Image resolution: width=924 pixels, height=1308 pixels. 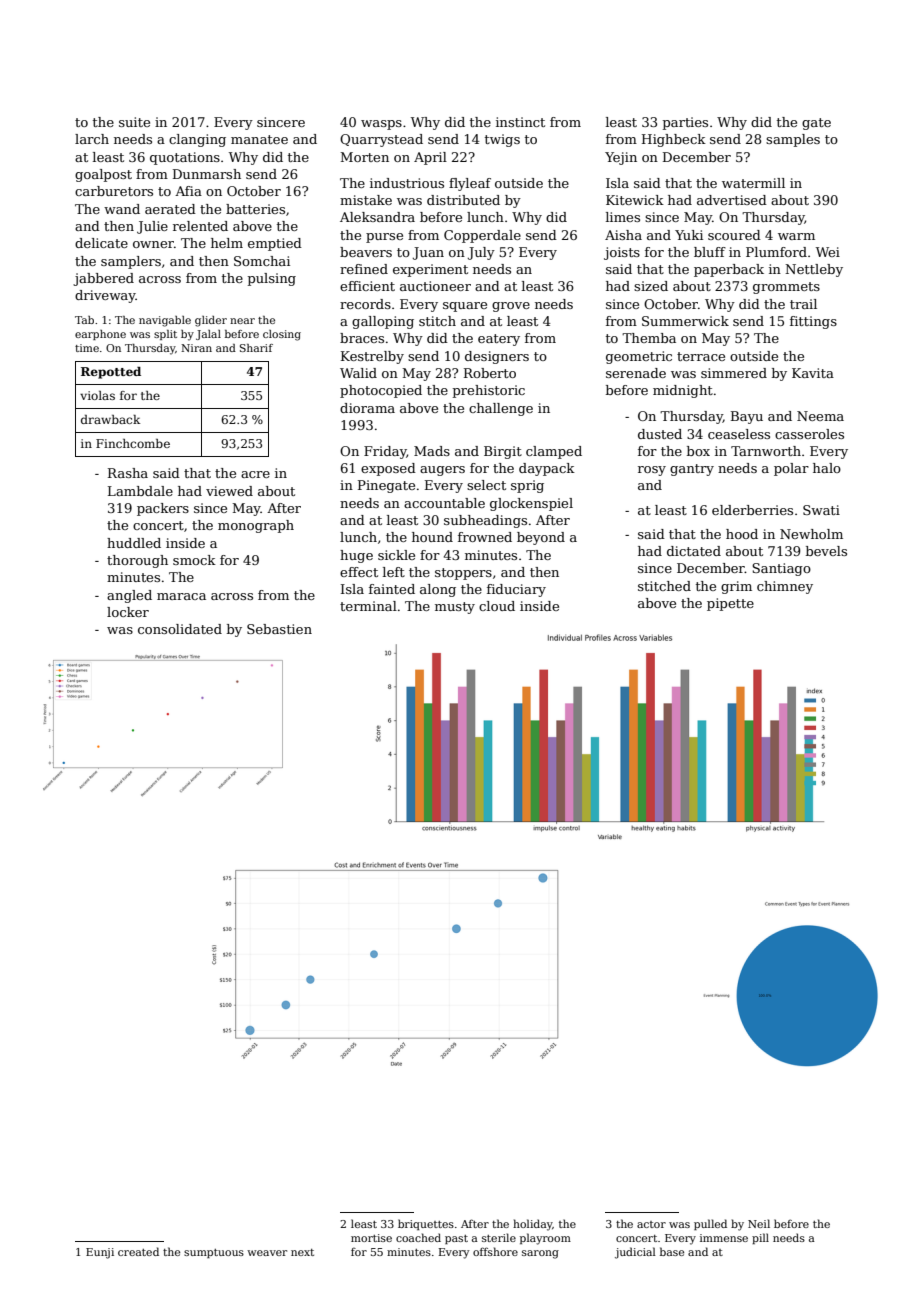 I want to click on briquettes, so click(x=426, y=1224).
